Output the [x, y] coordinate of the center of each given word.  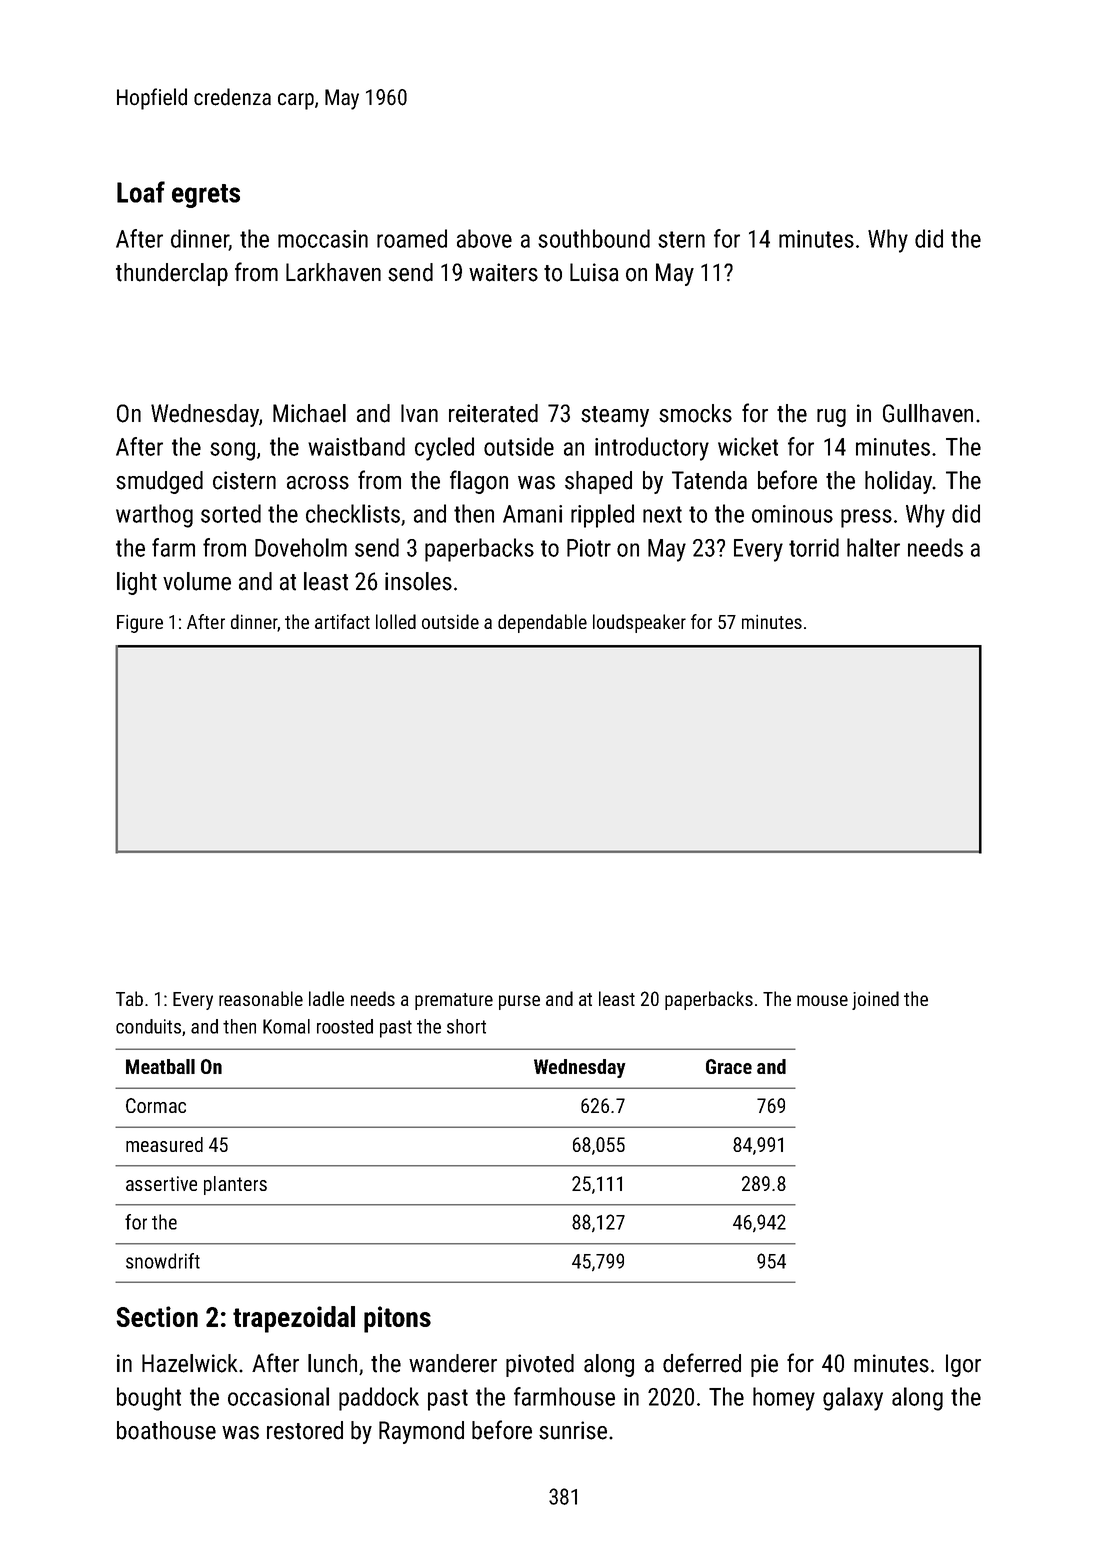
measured [164, 1144]
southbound [594, 238]
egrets [206, 196]
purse [519, 1002]
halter [873, 547]
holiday [898, 482]
